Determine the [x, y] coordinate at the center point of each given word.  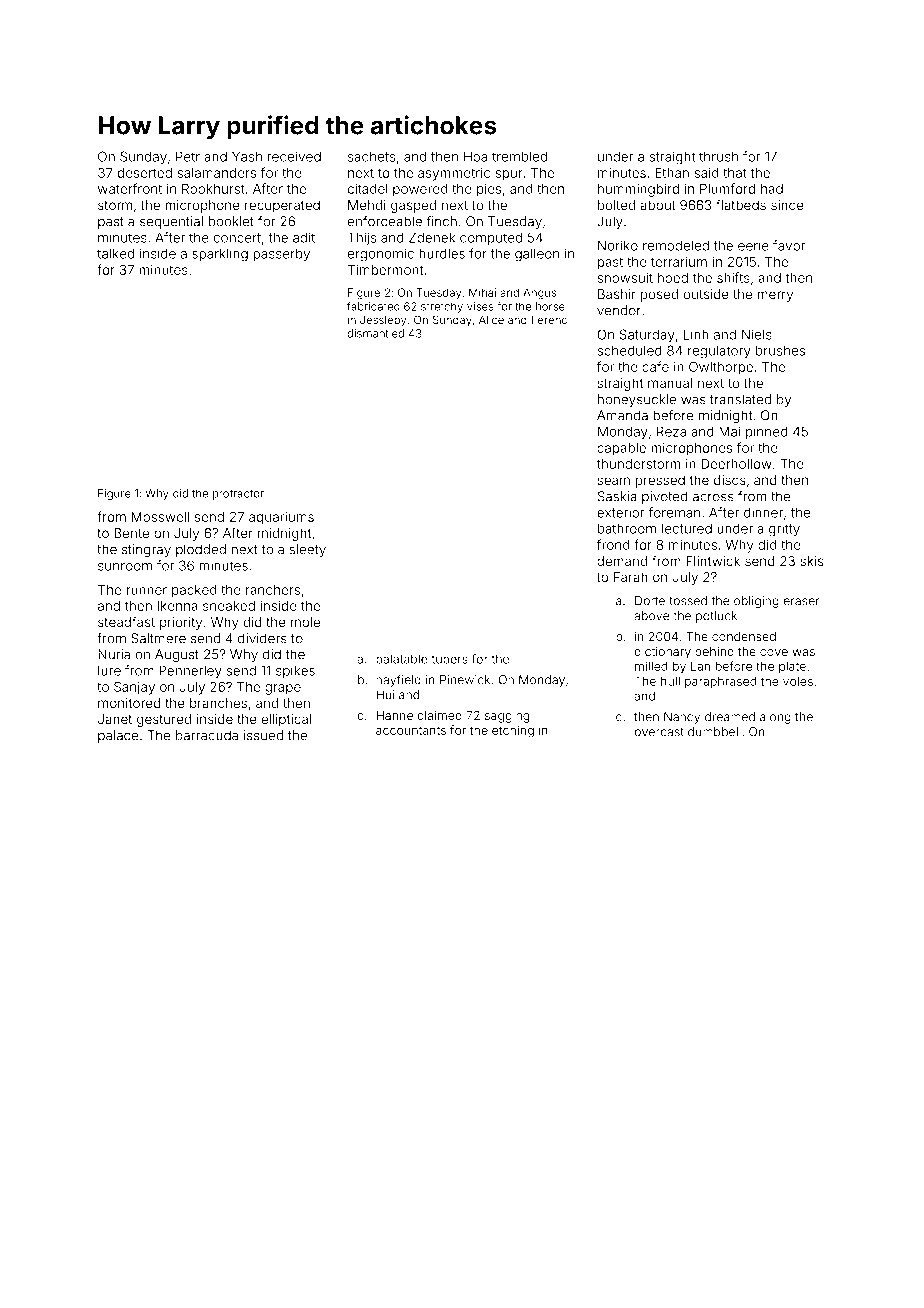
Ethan [672, 173]
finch [442, 221]
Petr [188, 156]
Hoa [475, 156]
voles [798, 681]
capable [621, 449]
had [772, 189]
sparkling [220, 255]
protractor [238, 495]
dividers [262, 638]
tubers [450, 659]
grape [283, 689]
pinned [767, 432]
